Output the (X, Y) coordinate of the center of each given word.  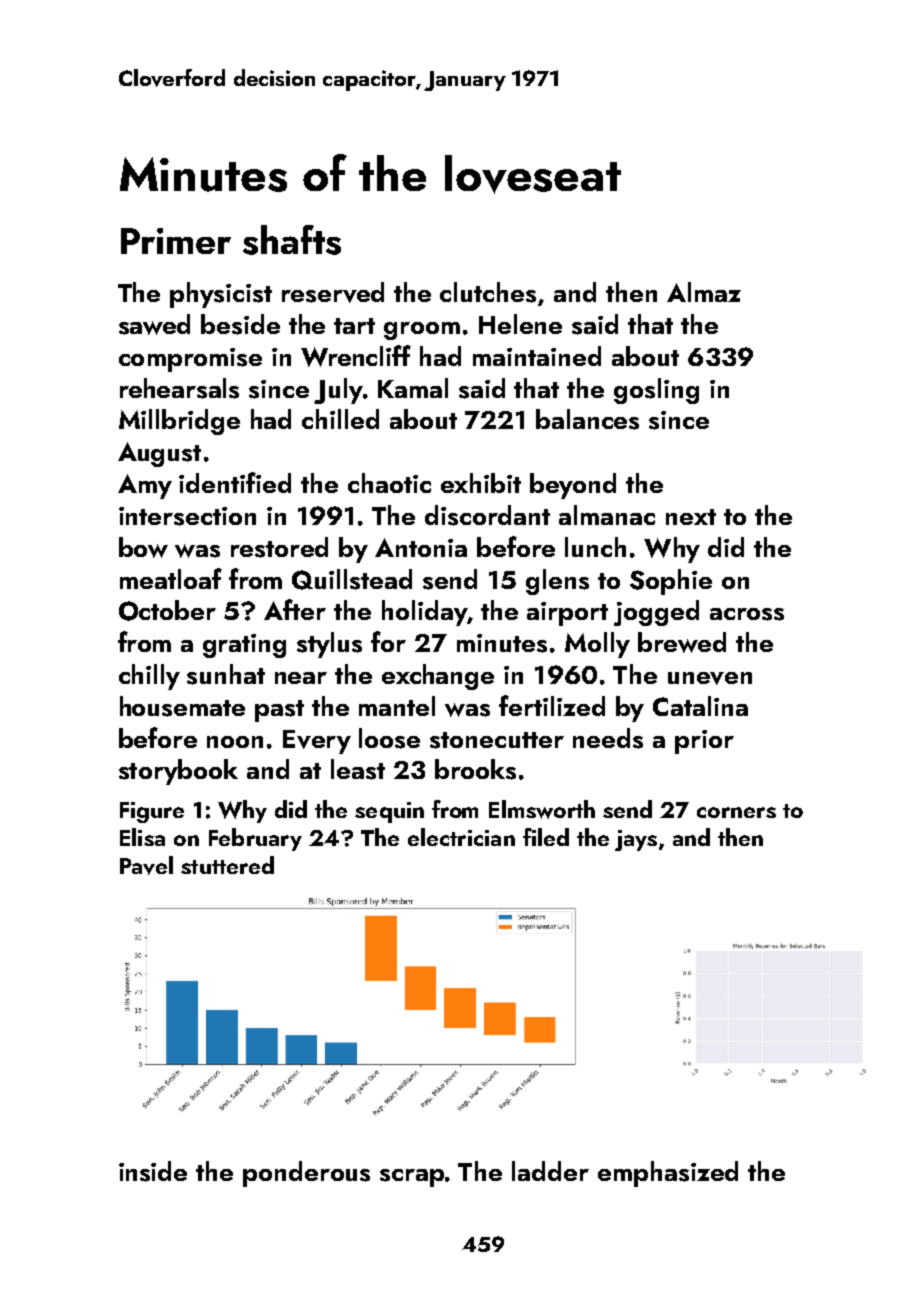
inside (153, 1171)
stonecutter (497, 740)
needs (608, 738)
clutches (488, 292)
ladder (550, 1171)
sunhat (226, 674)
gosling (656, 391)
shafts (292, 240)
